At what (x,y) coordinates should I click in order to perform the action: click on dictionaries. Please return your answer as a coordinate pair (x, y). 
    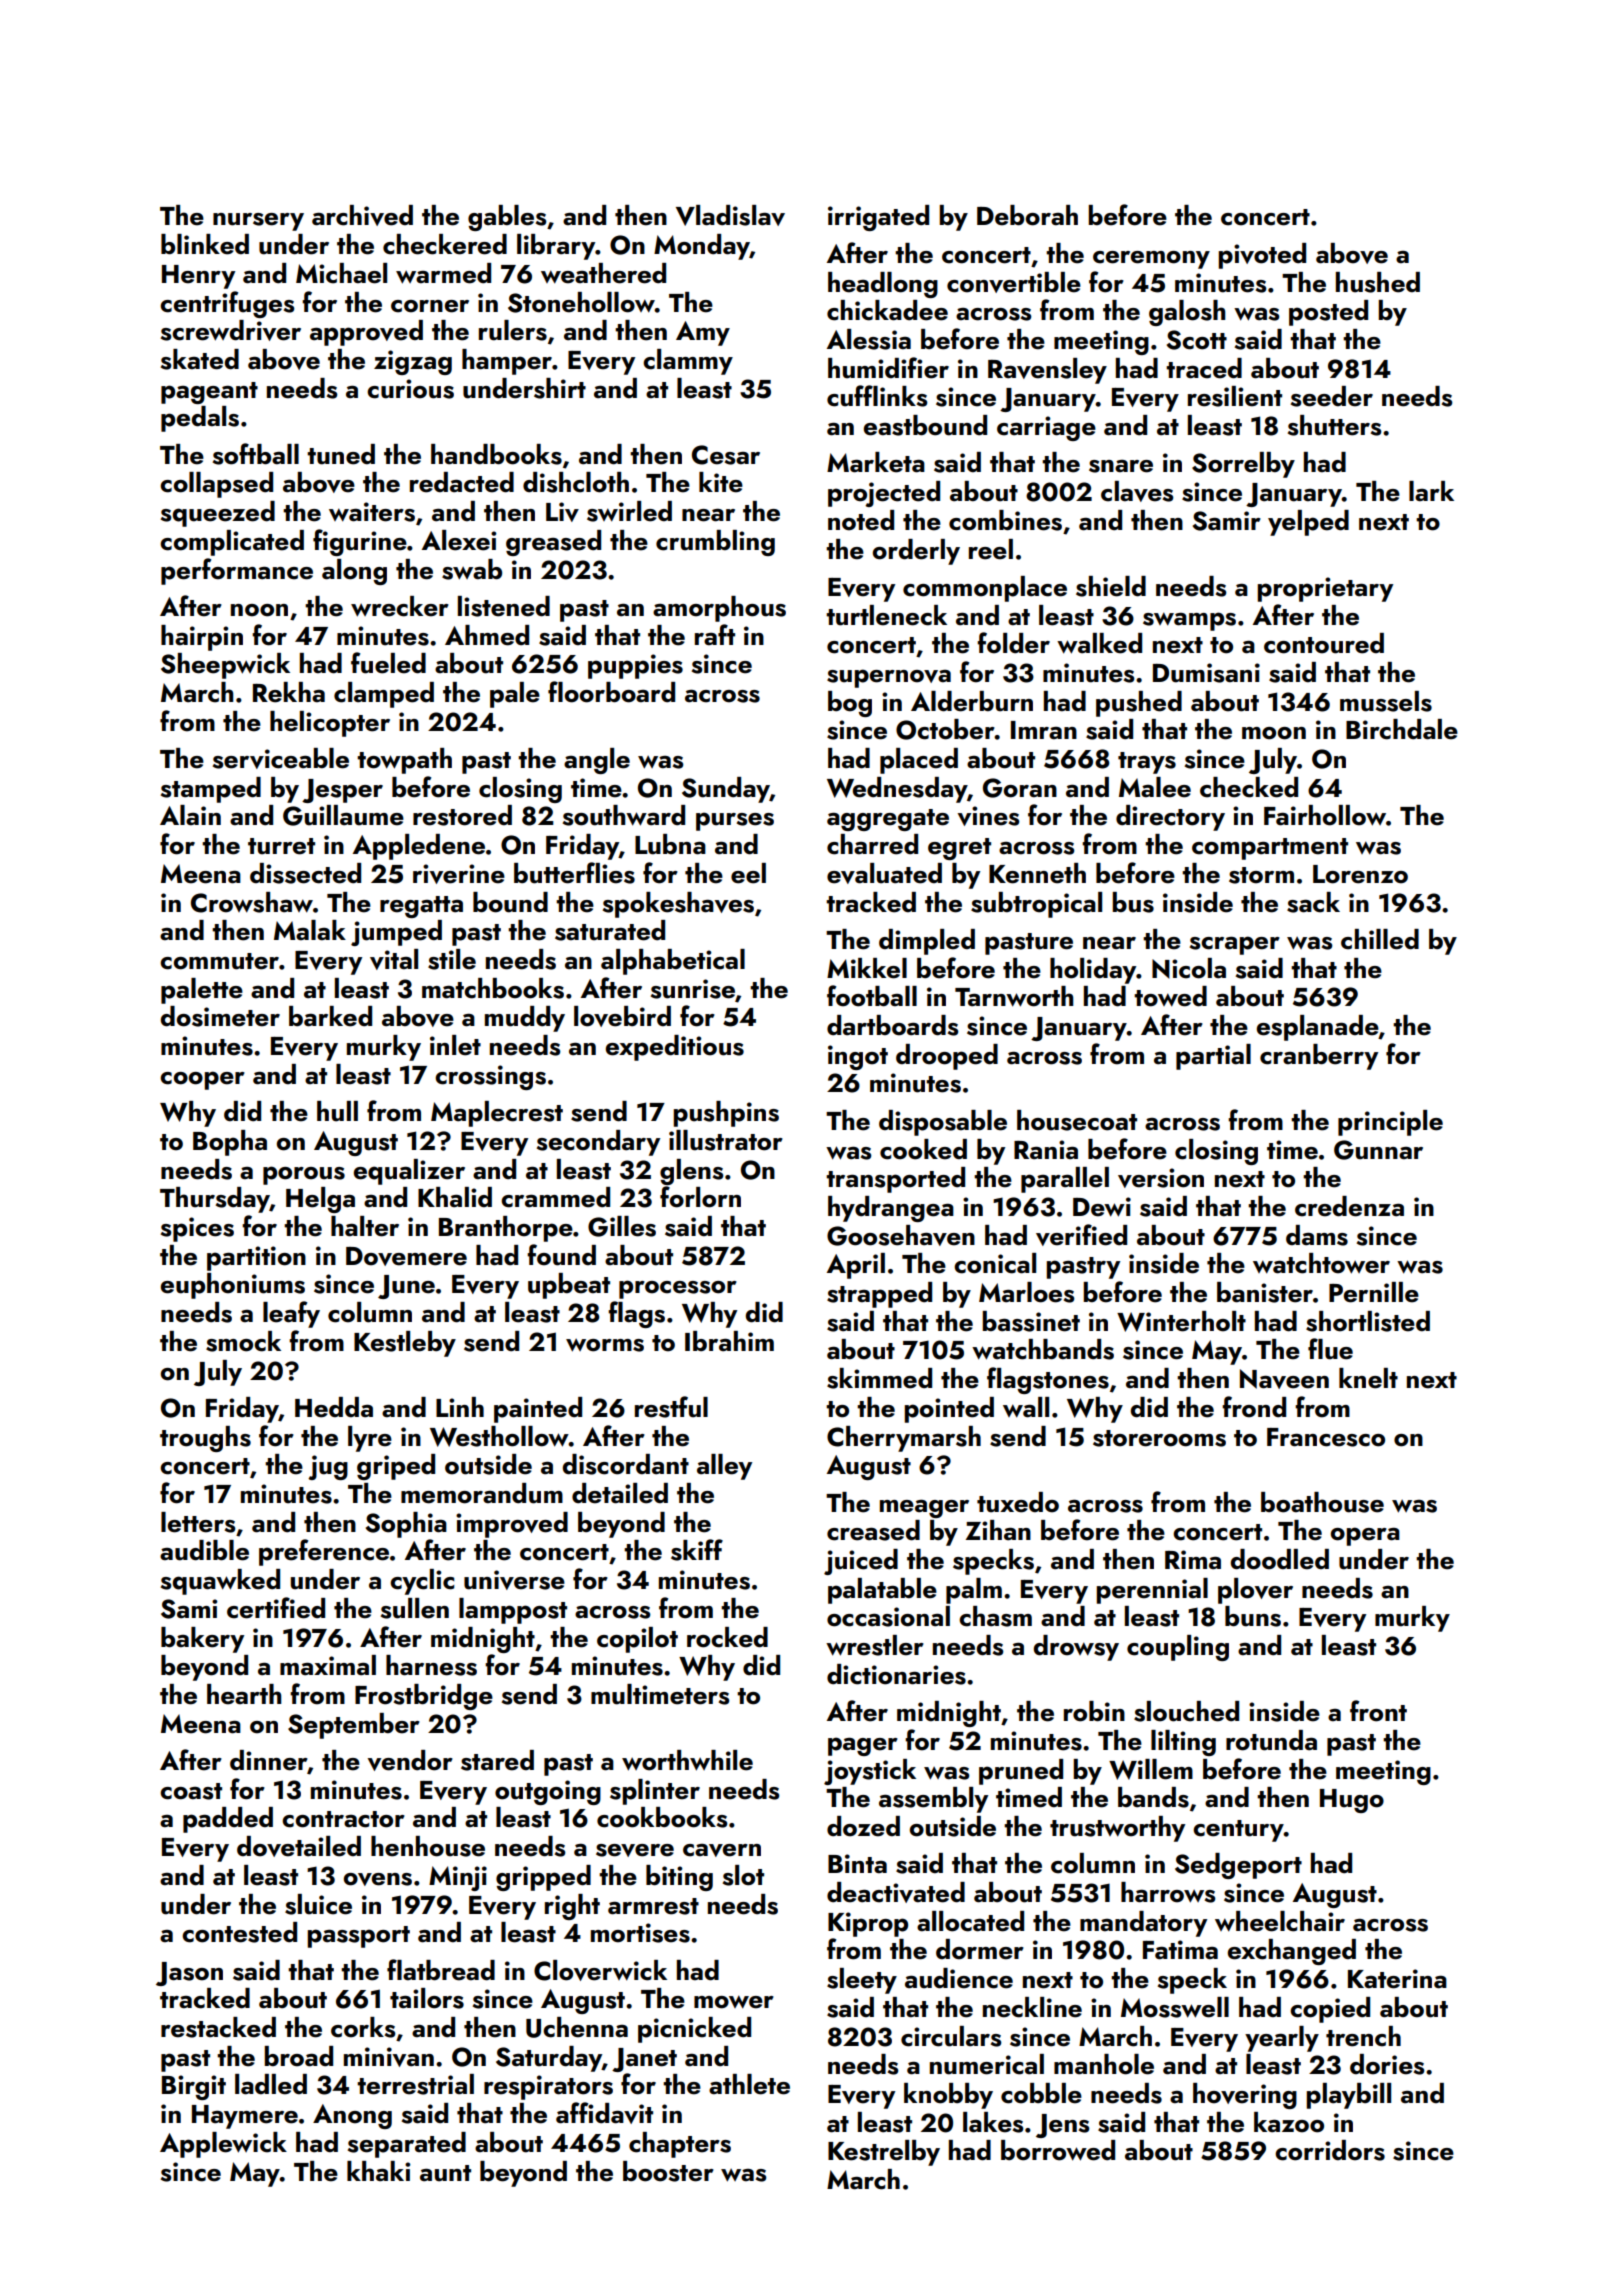
    Looking at the image, I should click on (896, 1674).
